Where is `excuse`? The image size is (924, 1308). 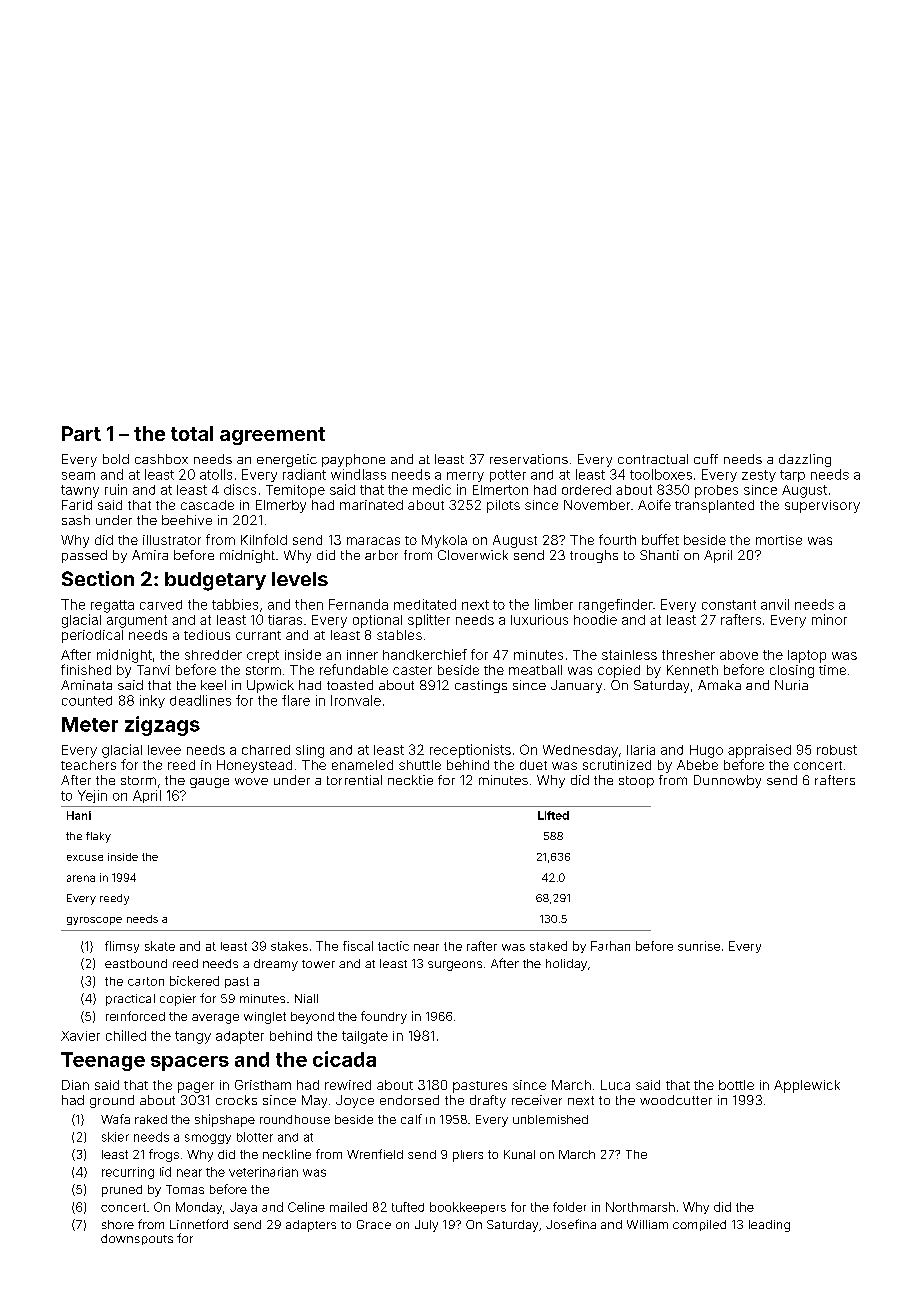
excuse is located at coordinates (85, 858).
